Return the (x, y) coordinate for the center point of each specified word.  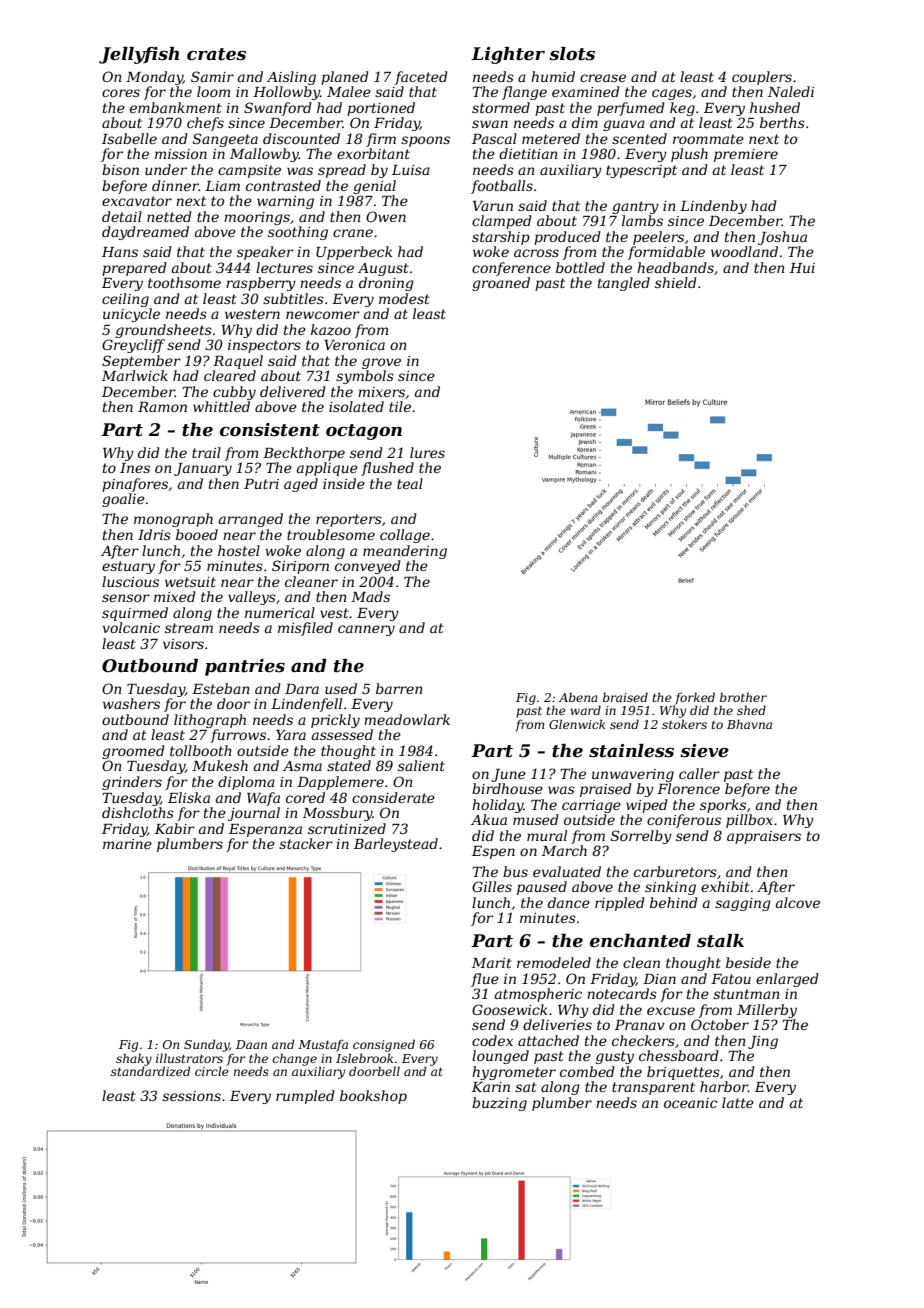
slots (572, 54)
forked (695, 698)
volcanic (131, 627)
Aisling (291, 78)
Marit (492, 963)
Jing (763, 1042)
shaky (134, 1059)
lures (427, 452)
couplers (762, 78)
